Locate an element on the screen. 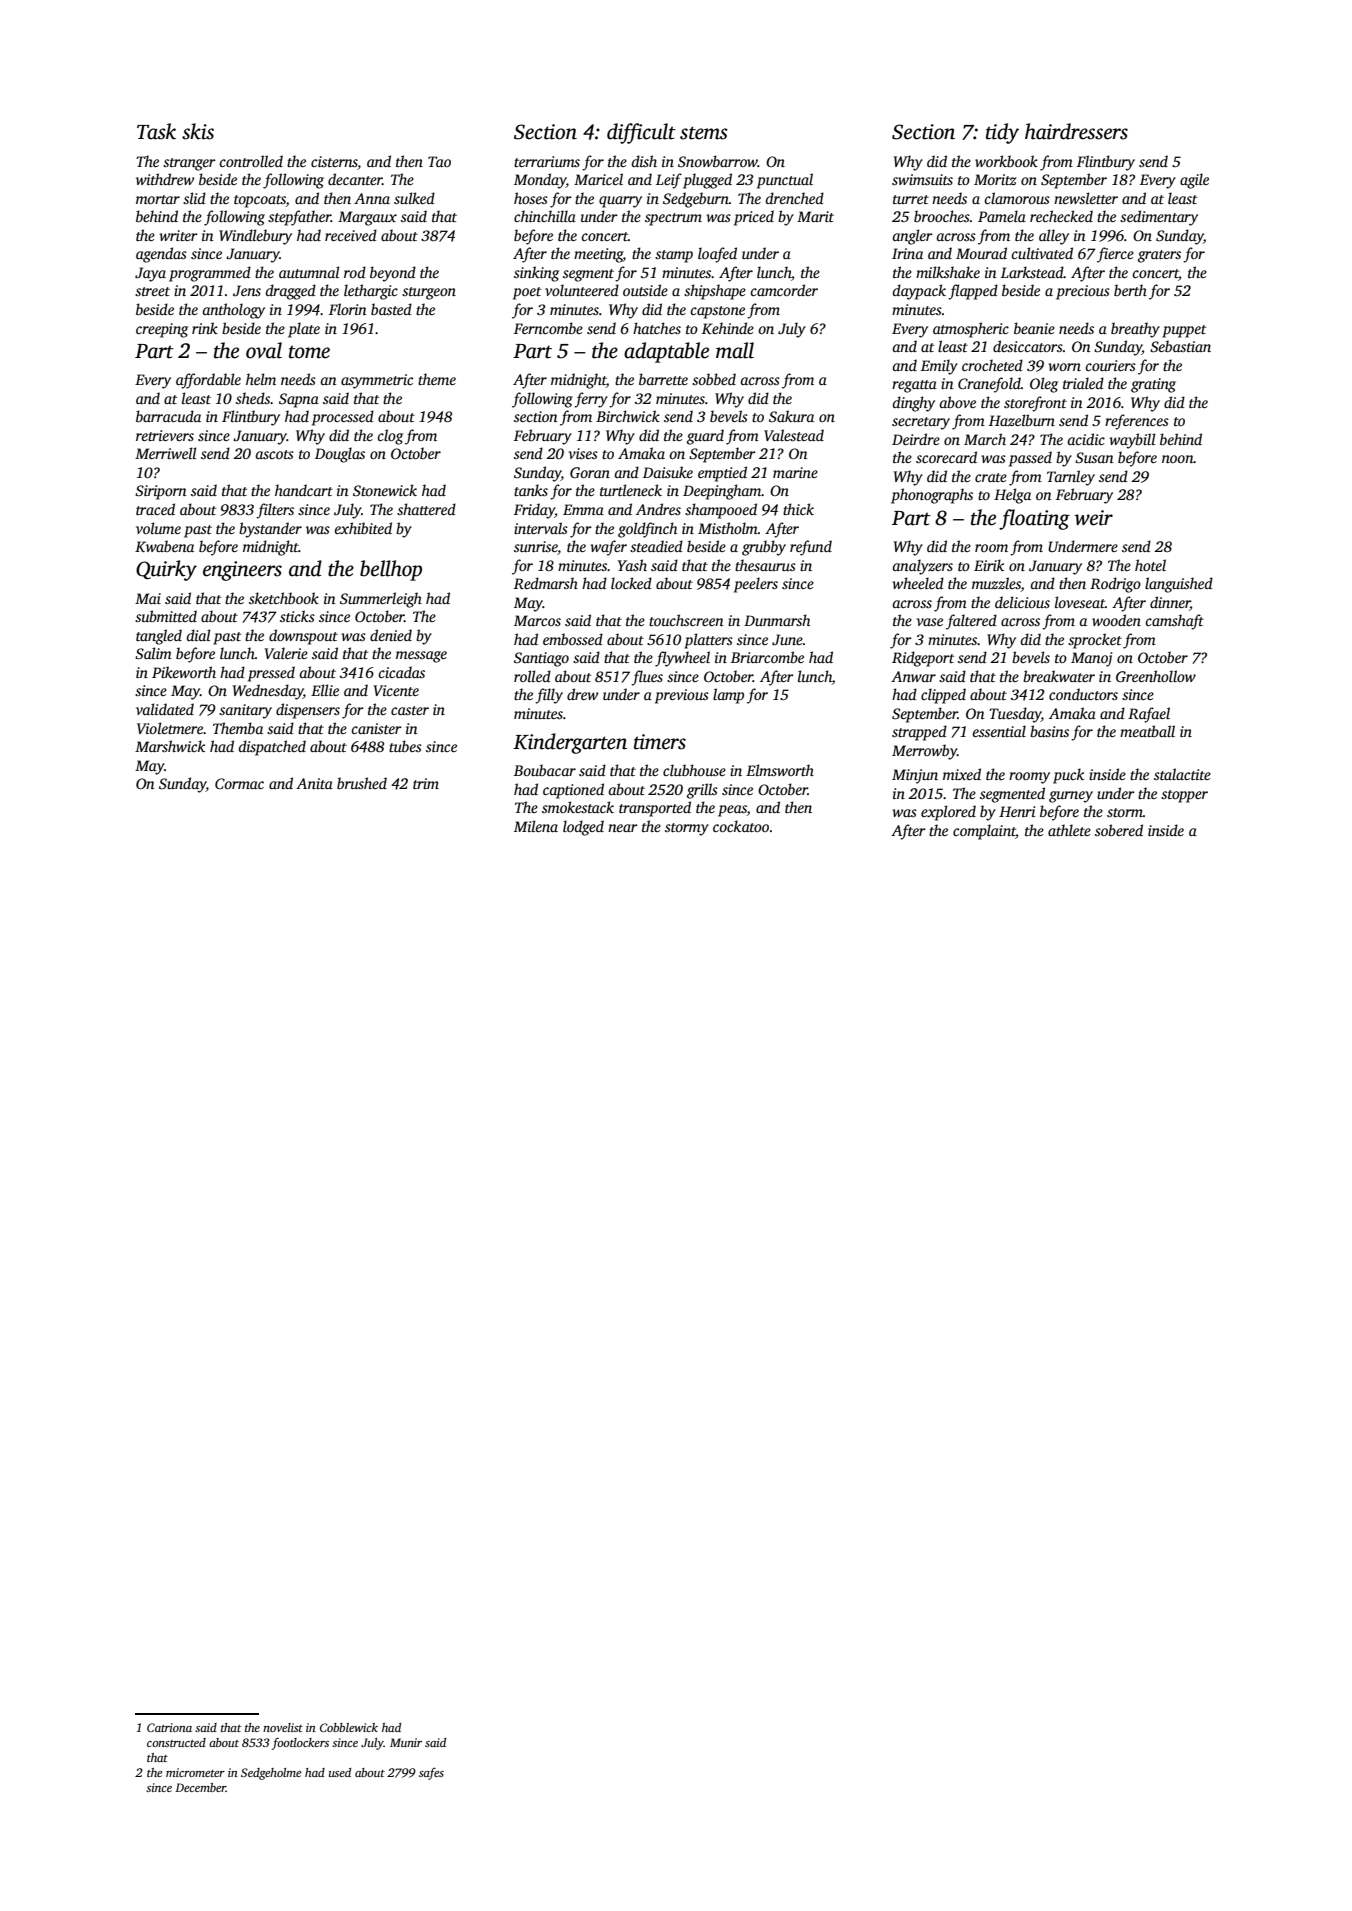 This screenshot has height=1911, width=1352. sobered is located at coordinates (1119, 830).
